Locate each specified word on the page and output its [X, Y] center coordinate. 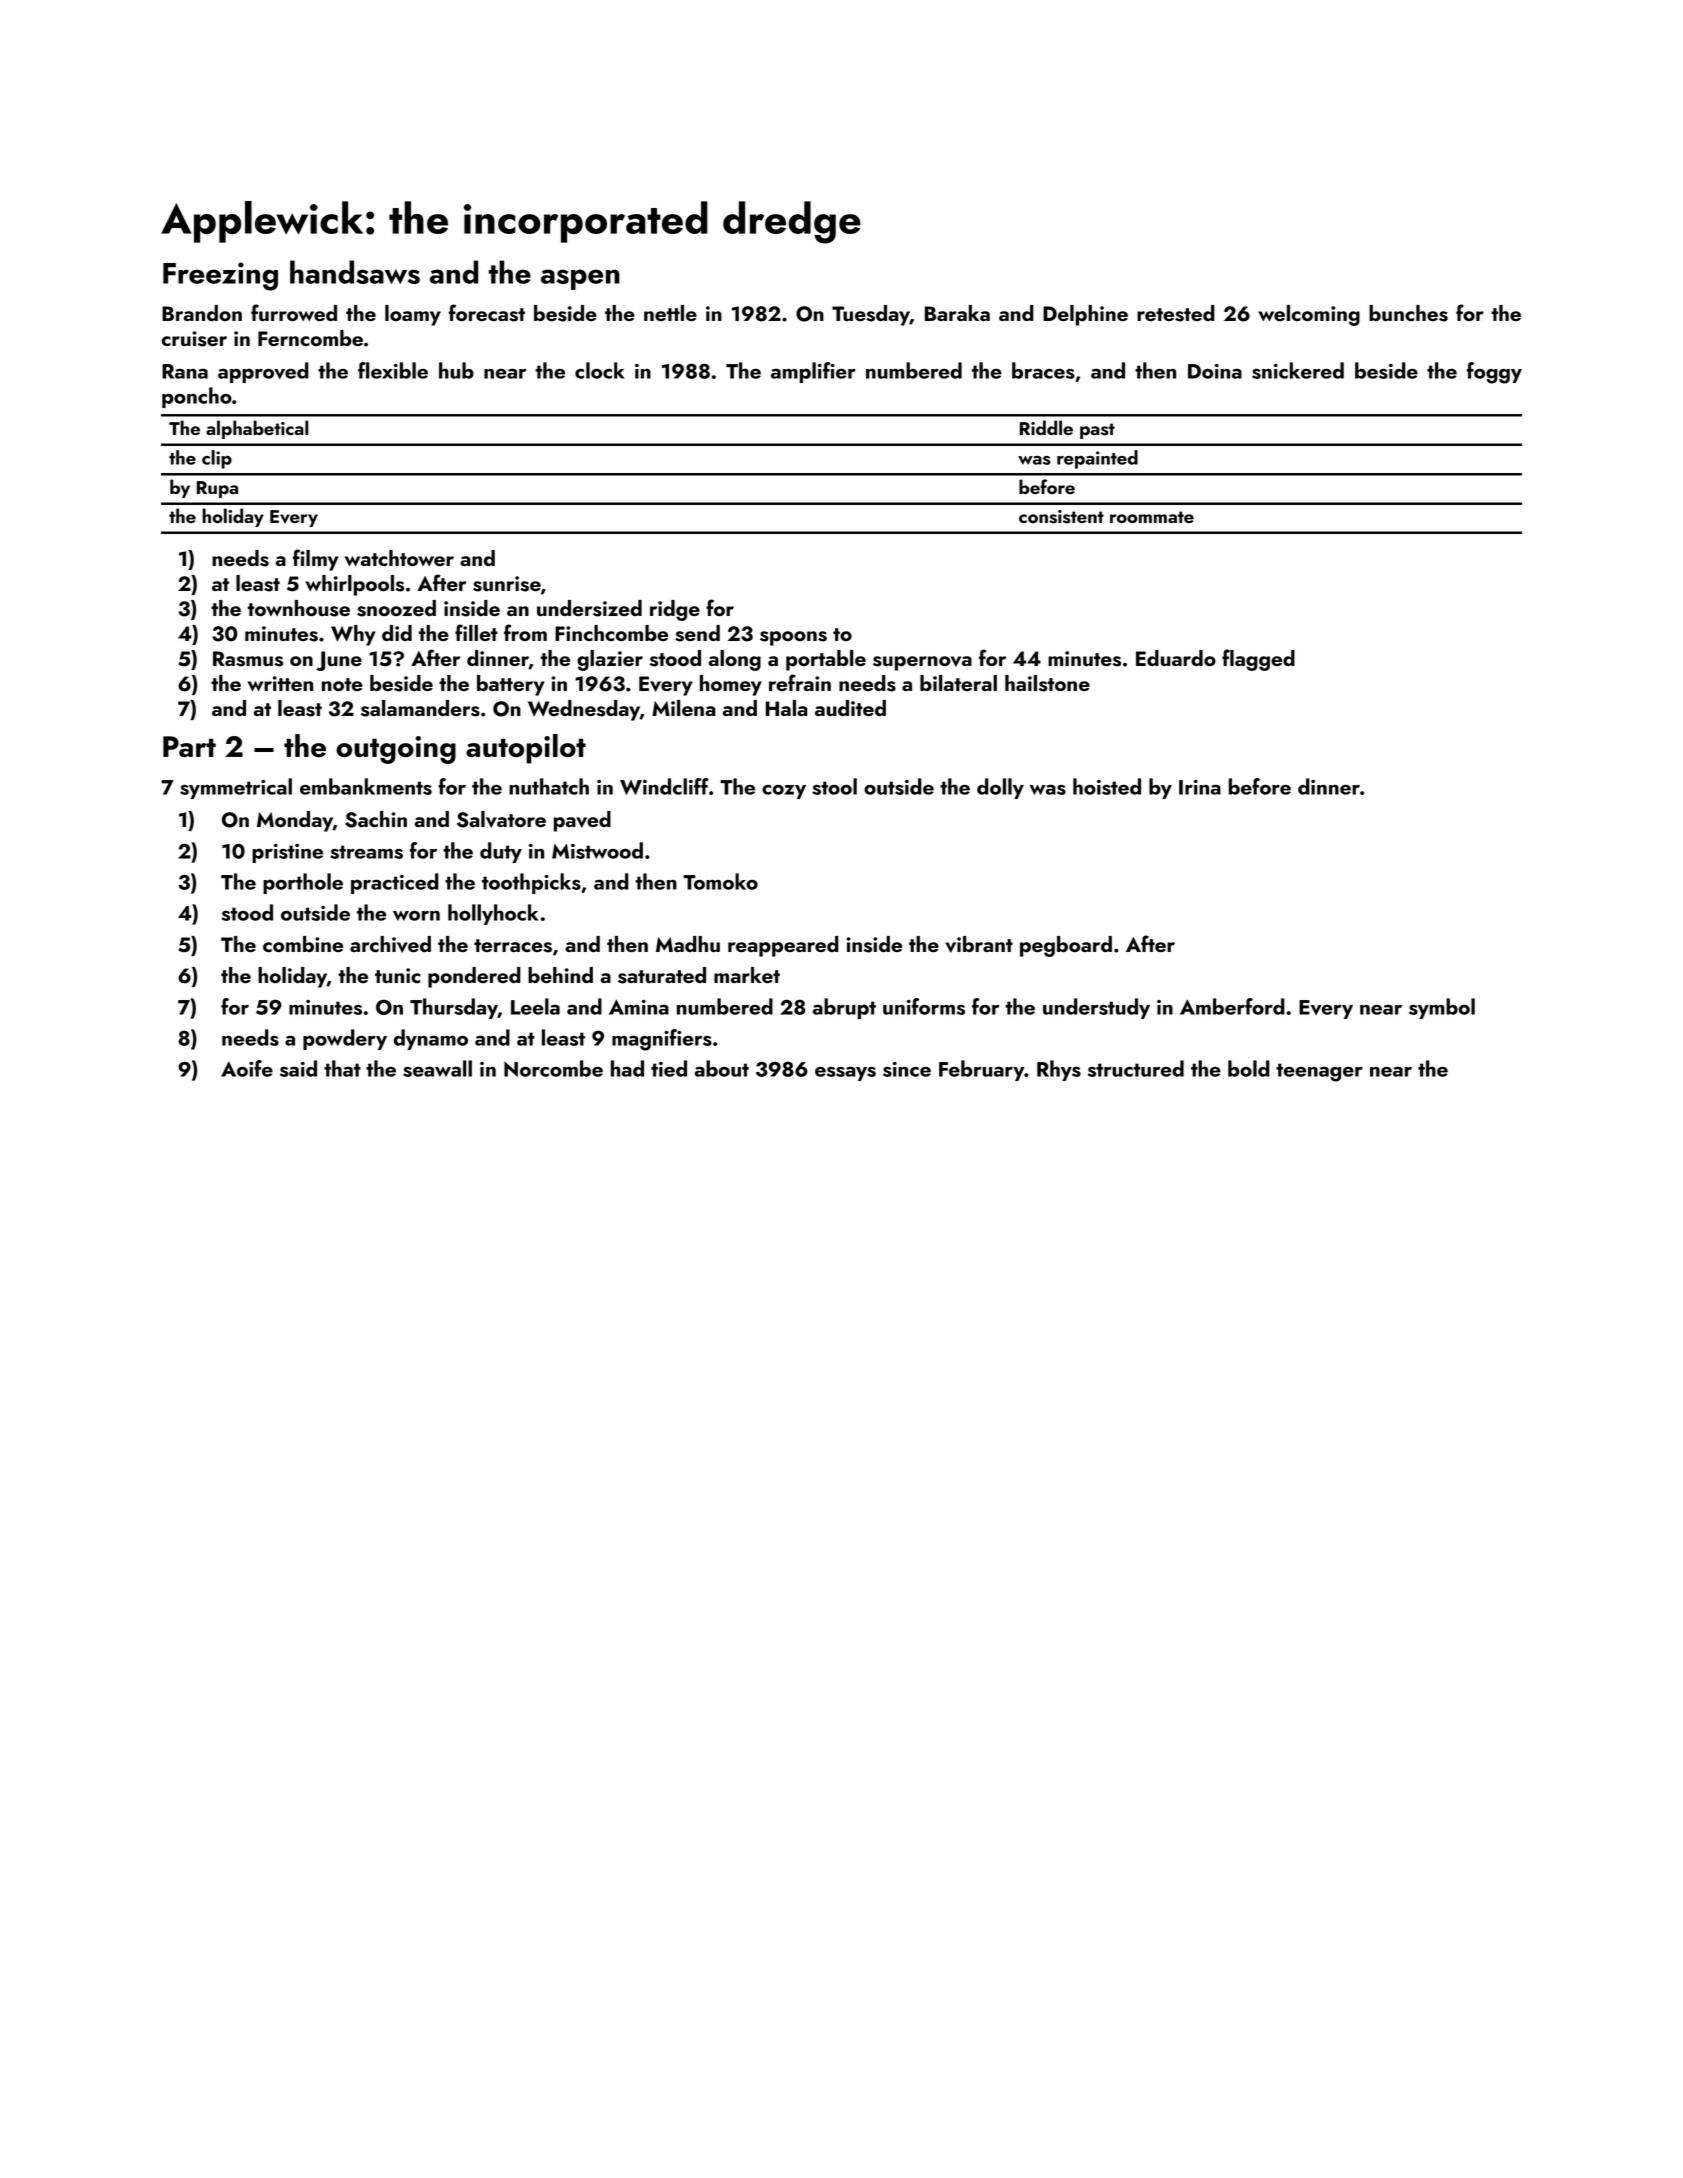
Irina [1200, 787]
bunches [1408, 313]
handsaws [355, 272]
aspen [580, 279]
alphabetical [257, 429]
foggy [1494, 373]
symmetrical [236, 788]
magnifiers [662, 1040]
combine [303, 944]
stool [834, 786]
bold [1249, 1068]
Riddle [1046, 427]
